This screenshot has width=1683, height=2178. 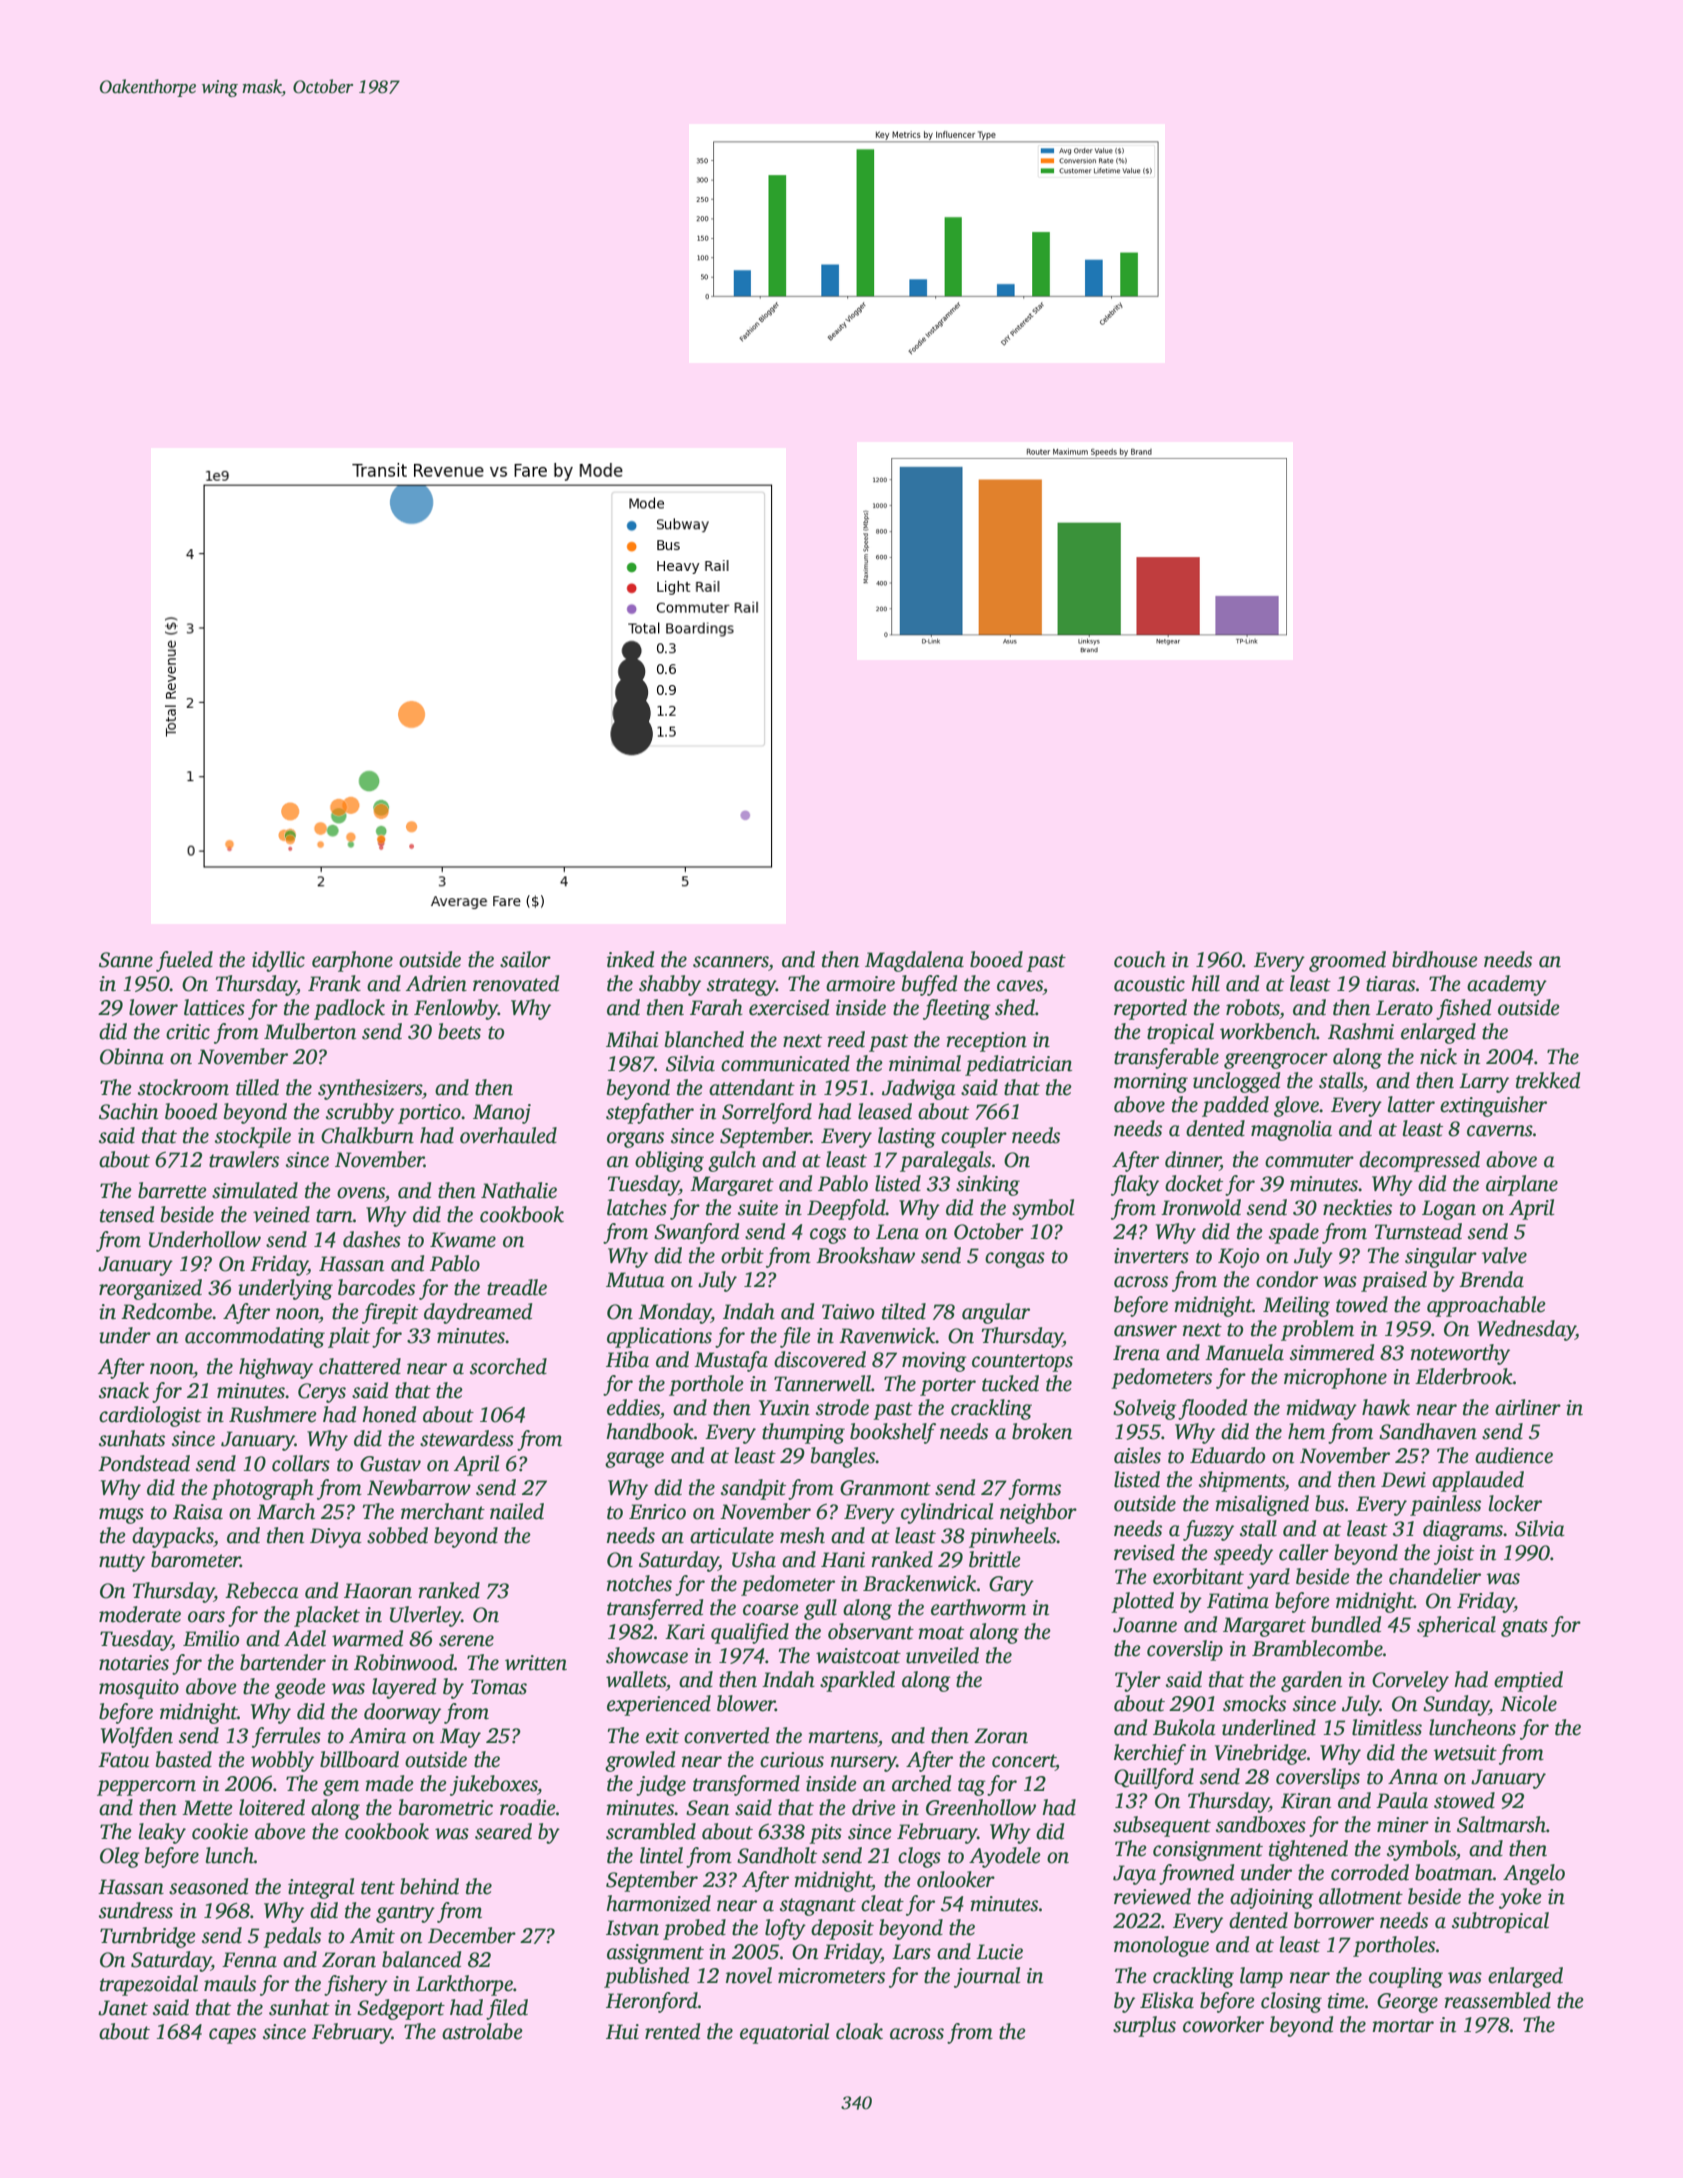 I want to click on latches, so click(x=637, y=1207).
